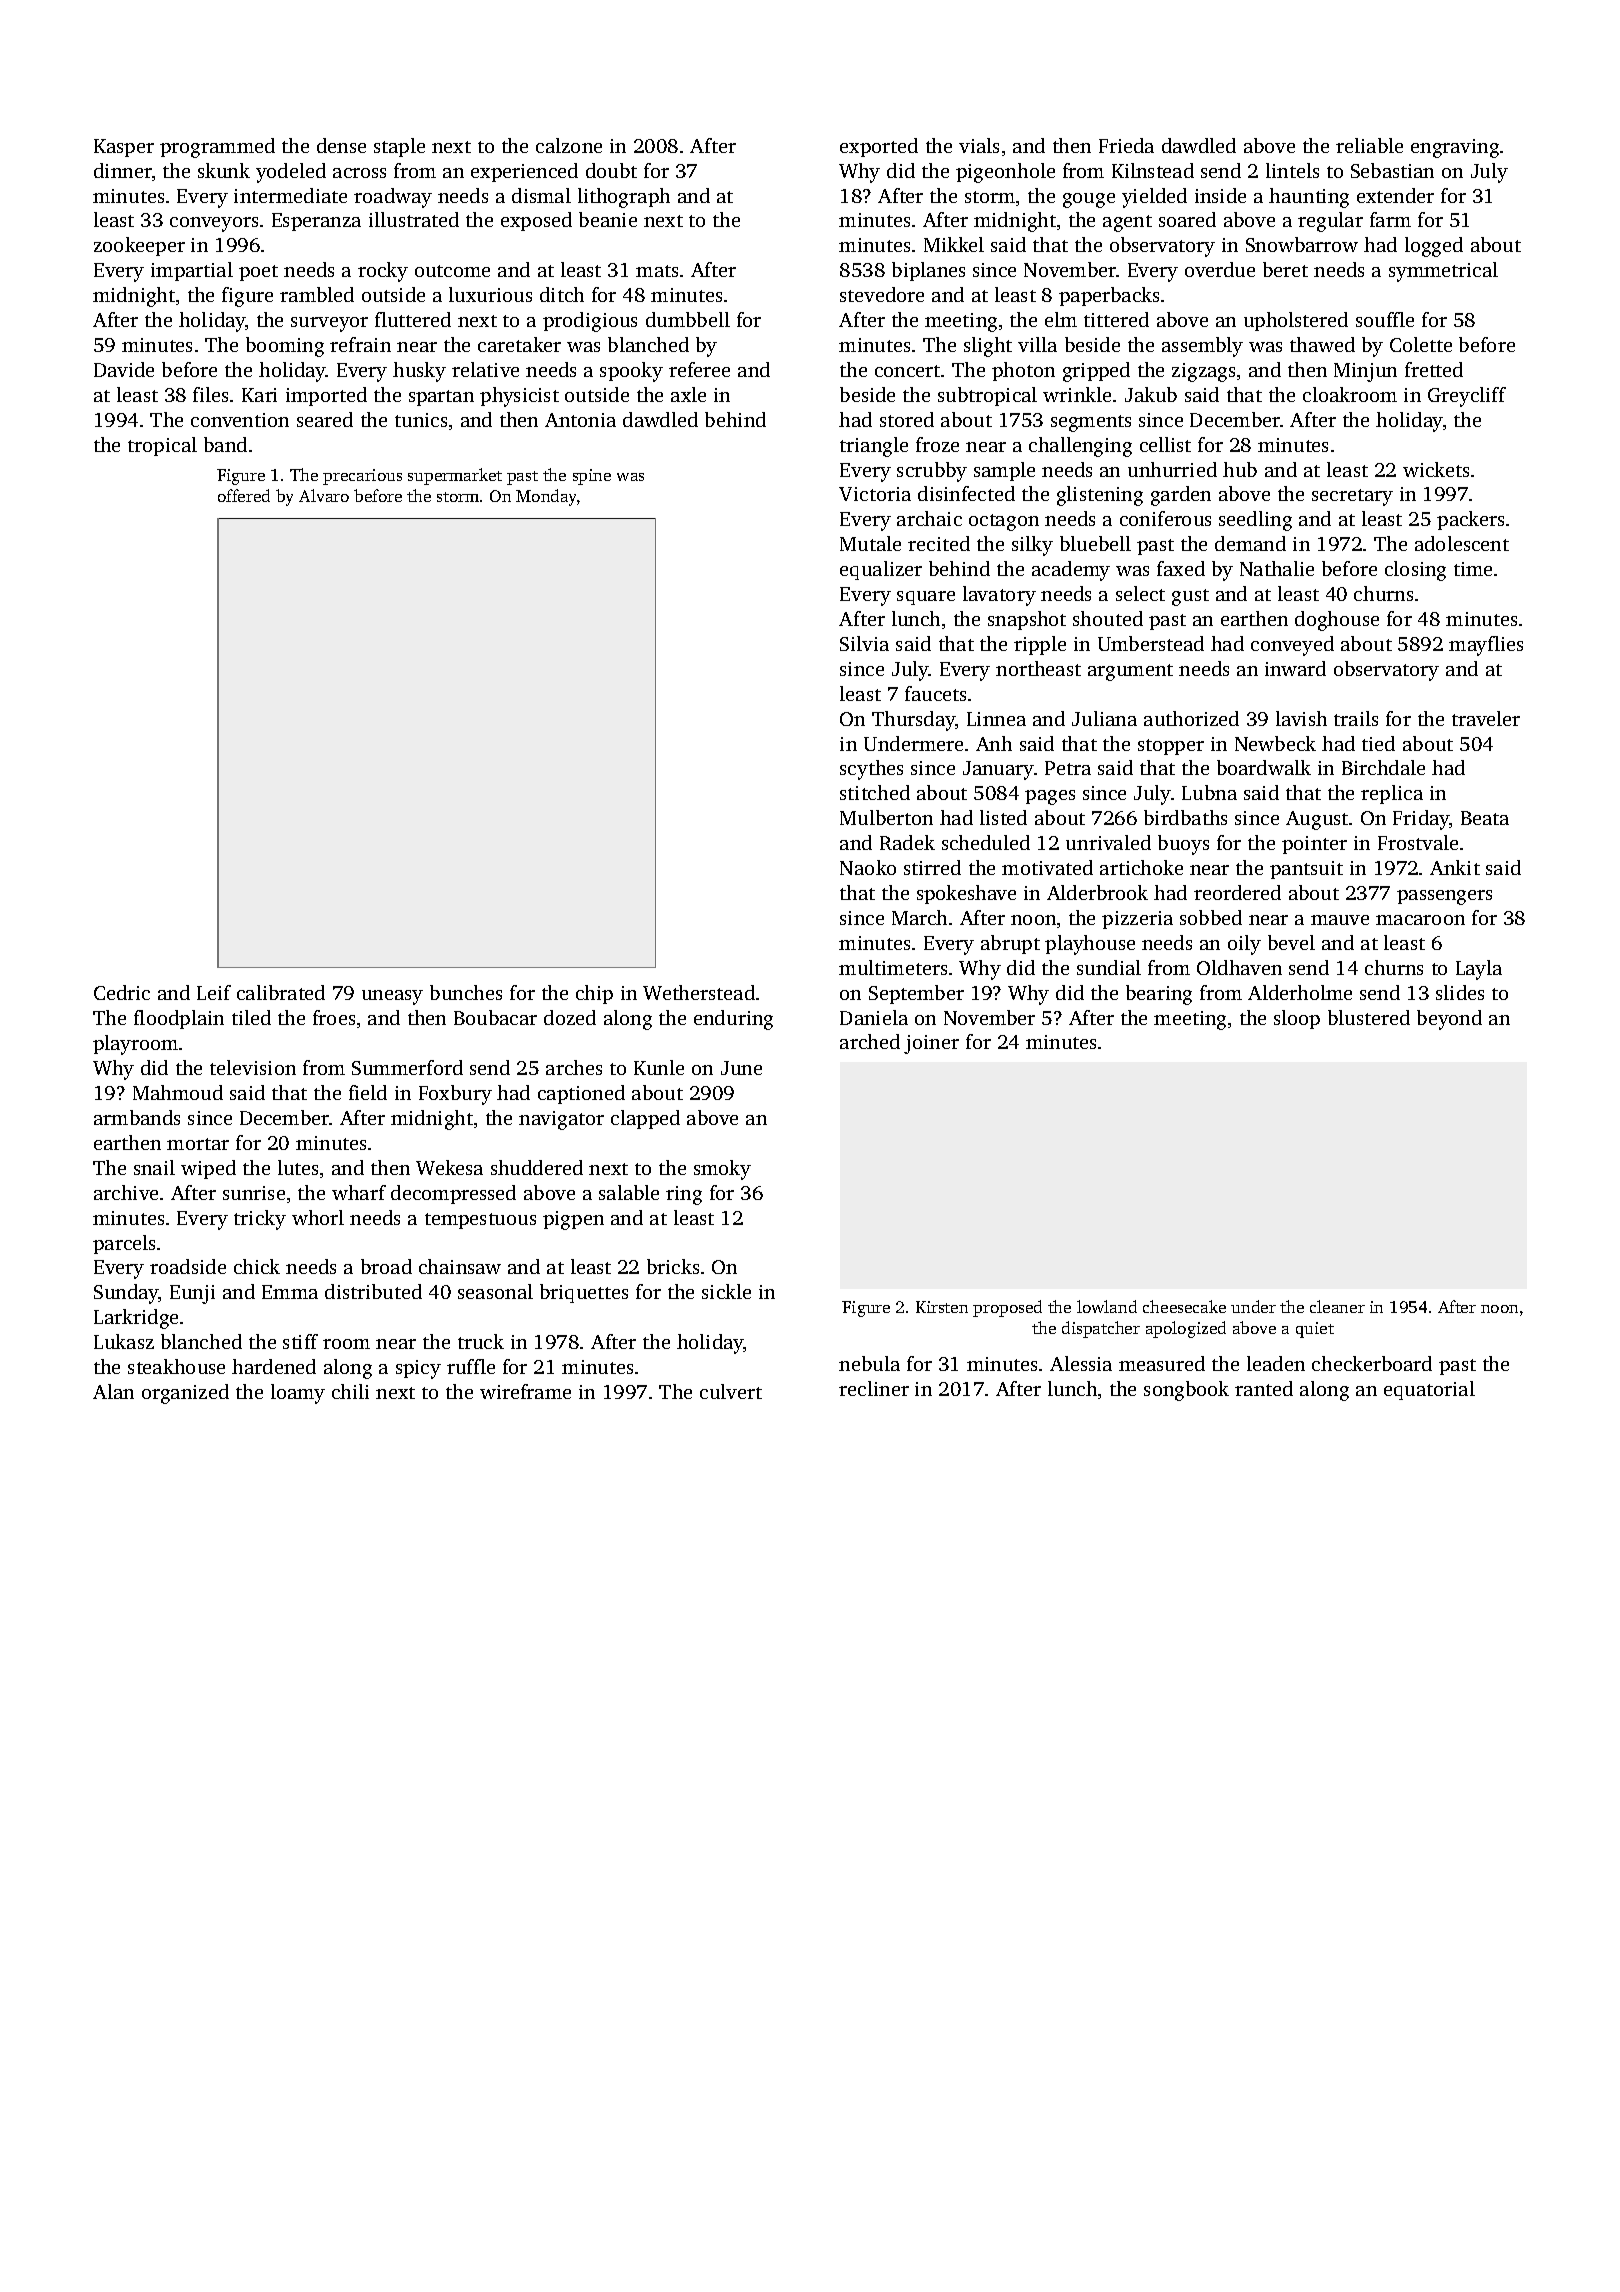  Describe the element at coordinates (290, 195) in the page. I see `intermediate` at that location.
